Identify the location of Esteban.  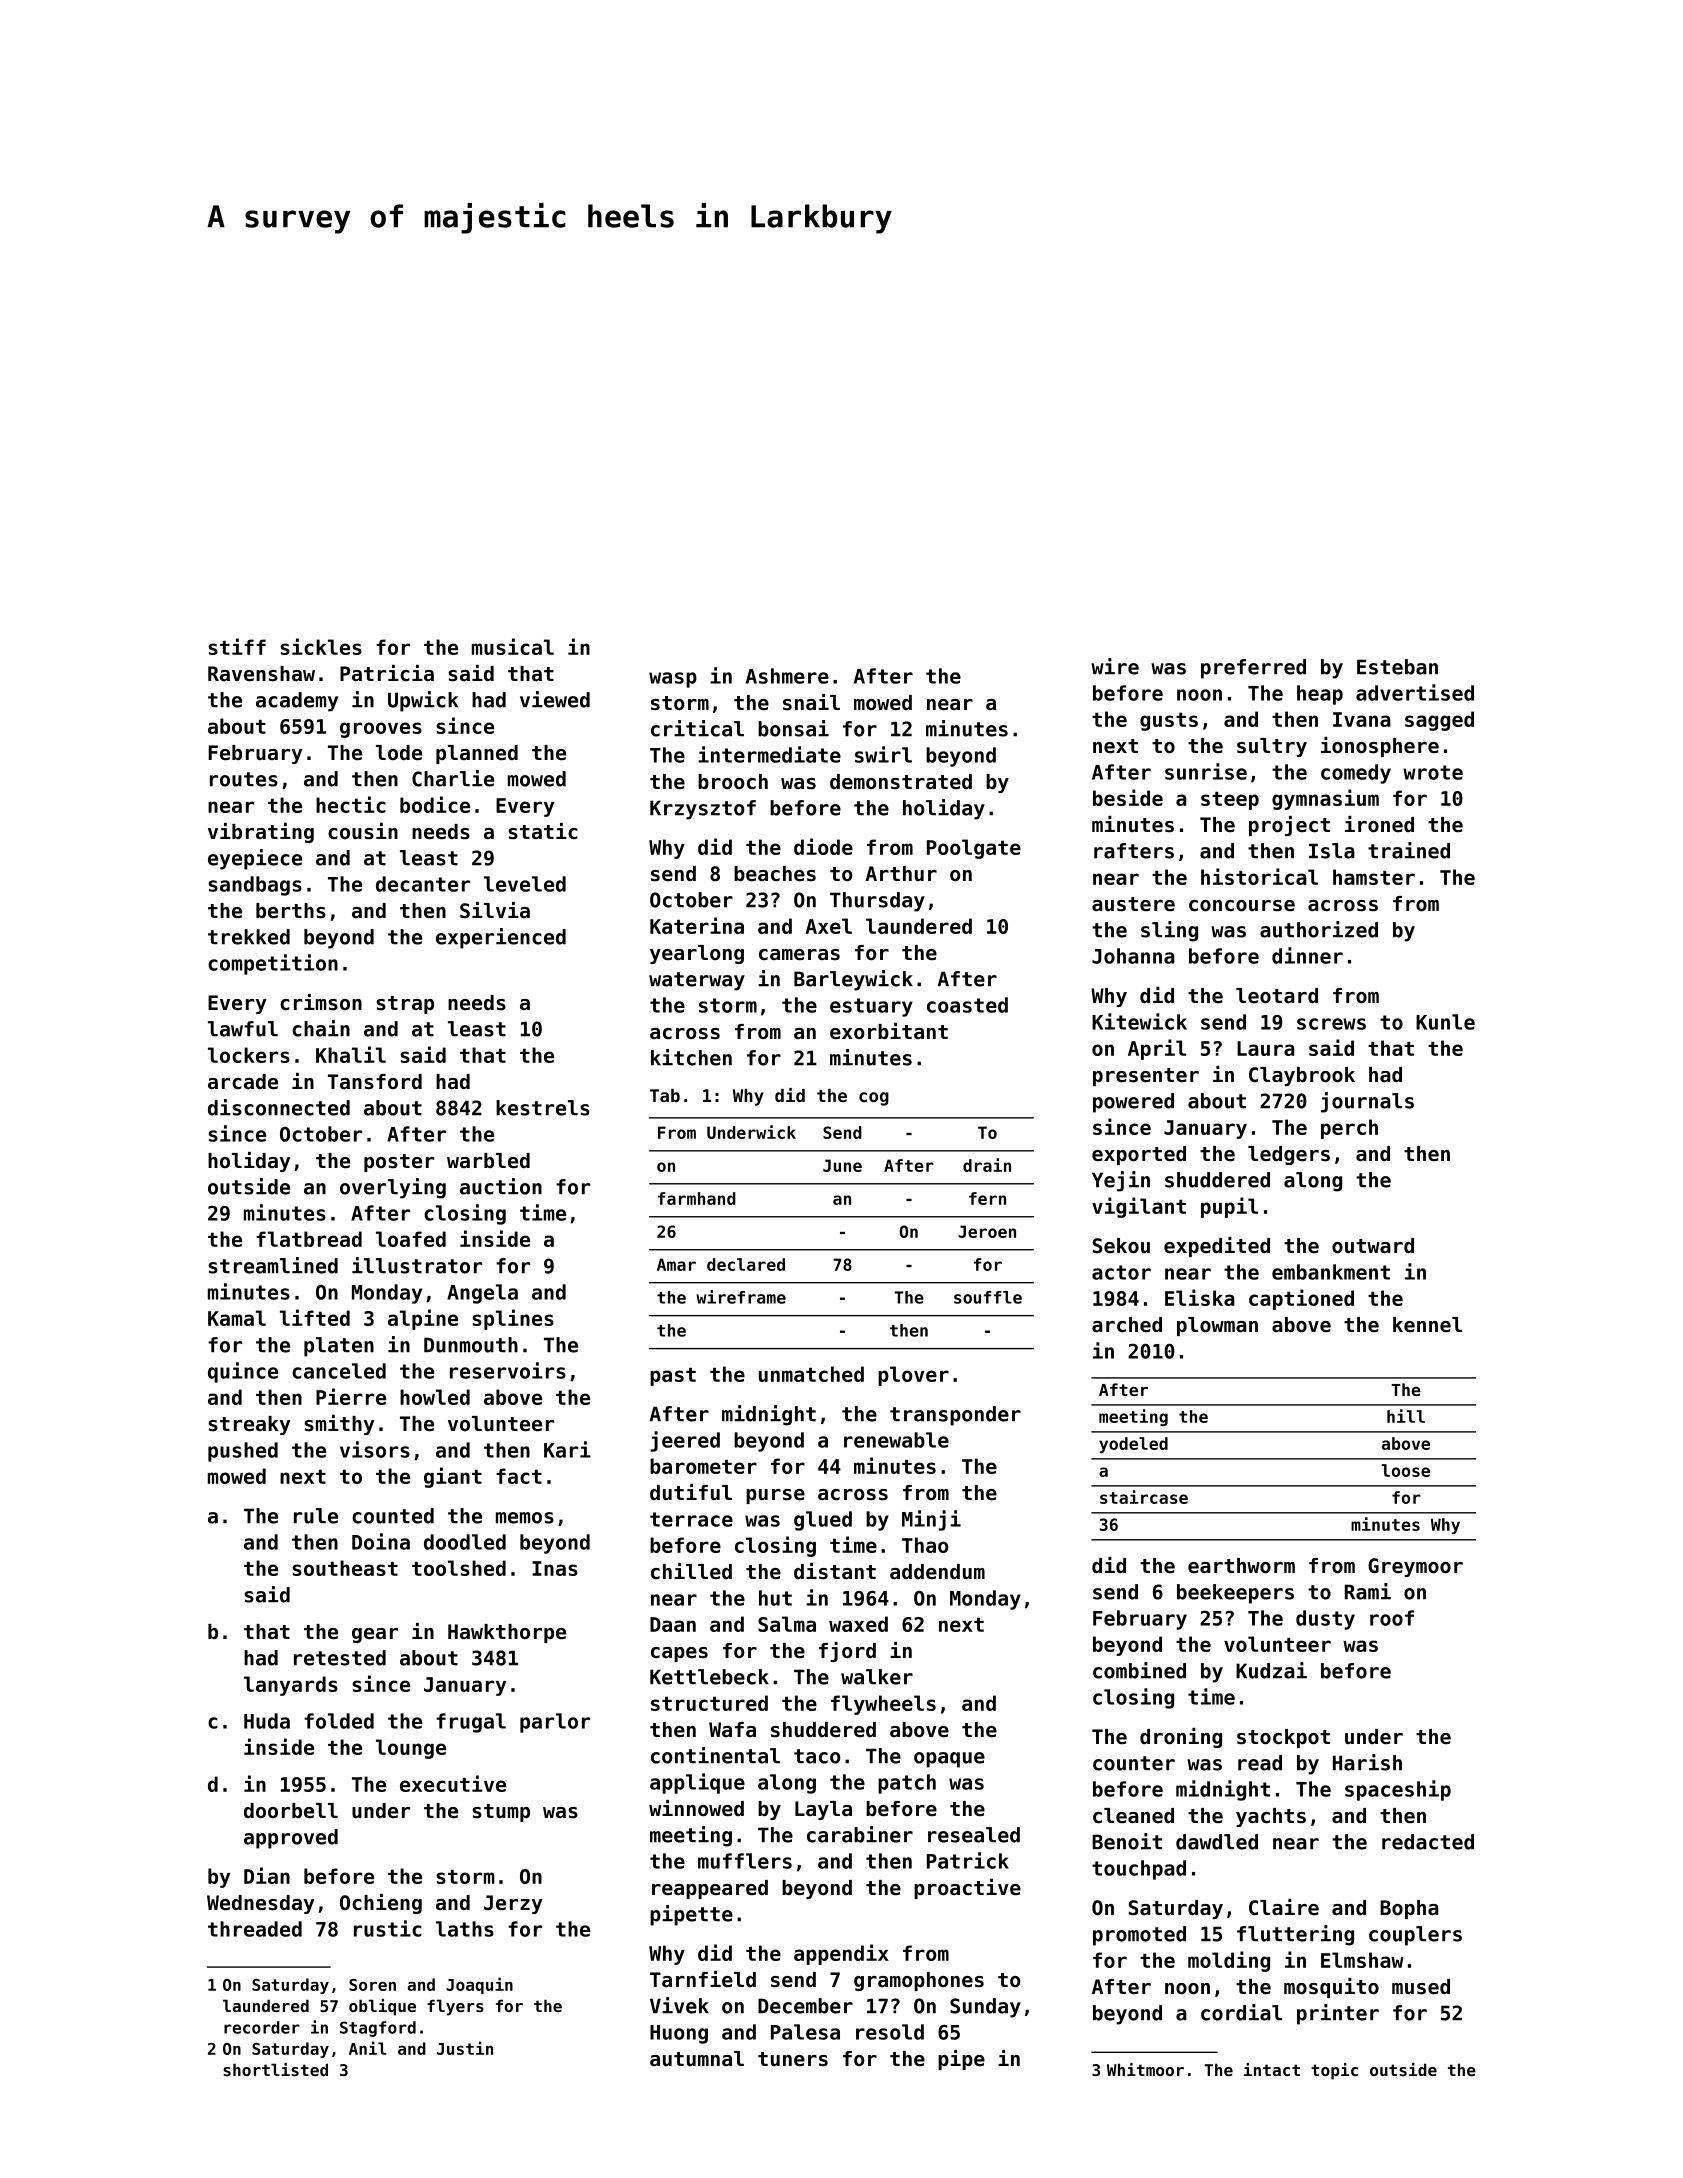
(1397, 667).
